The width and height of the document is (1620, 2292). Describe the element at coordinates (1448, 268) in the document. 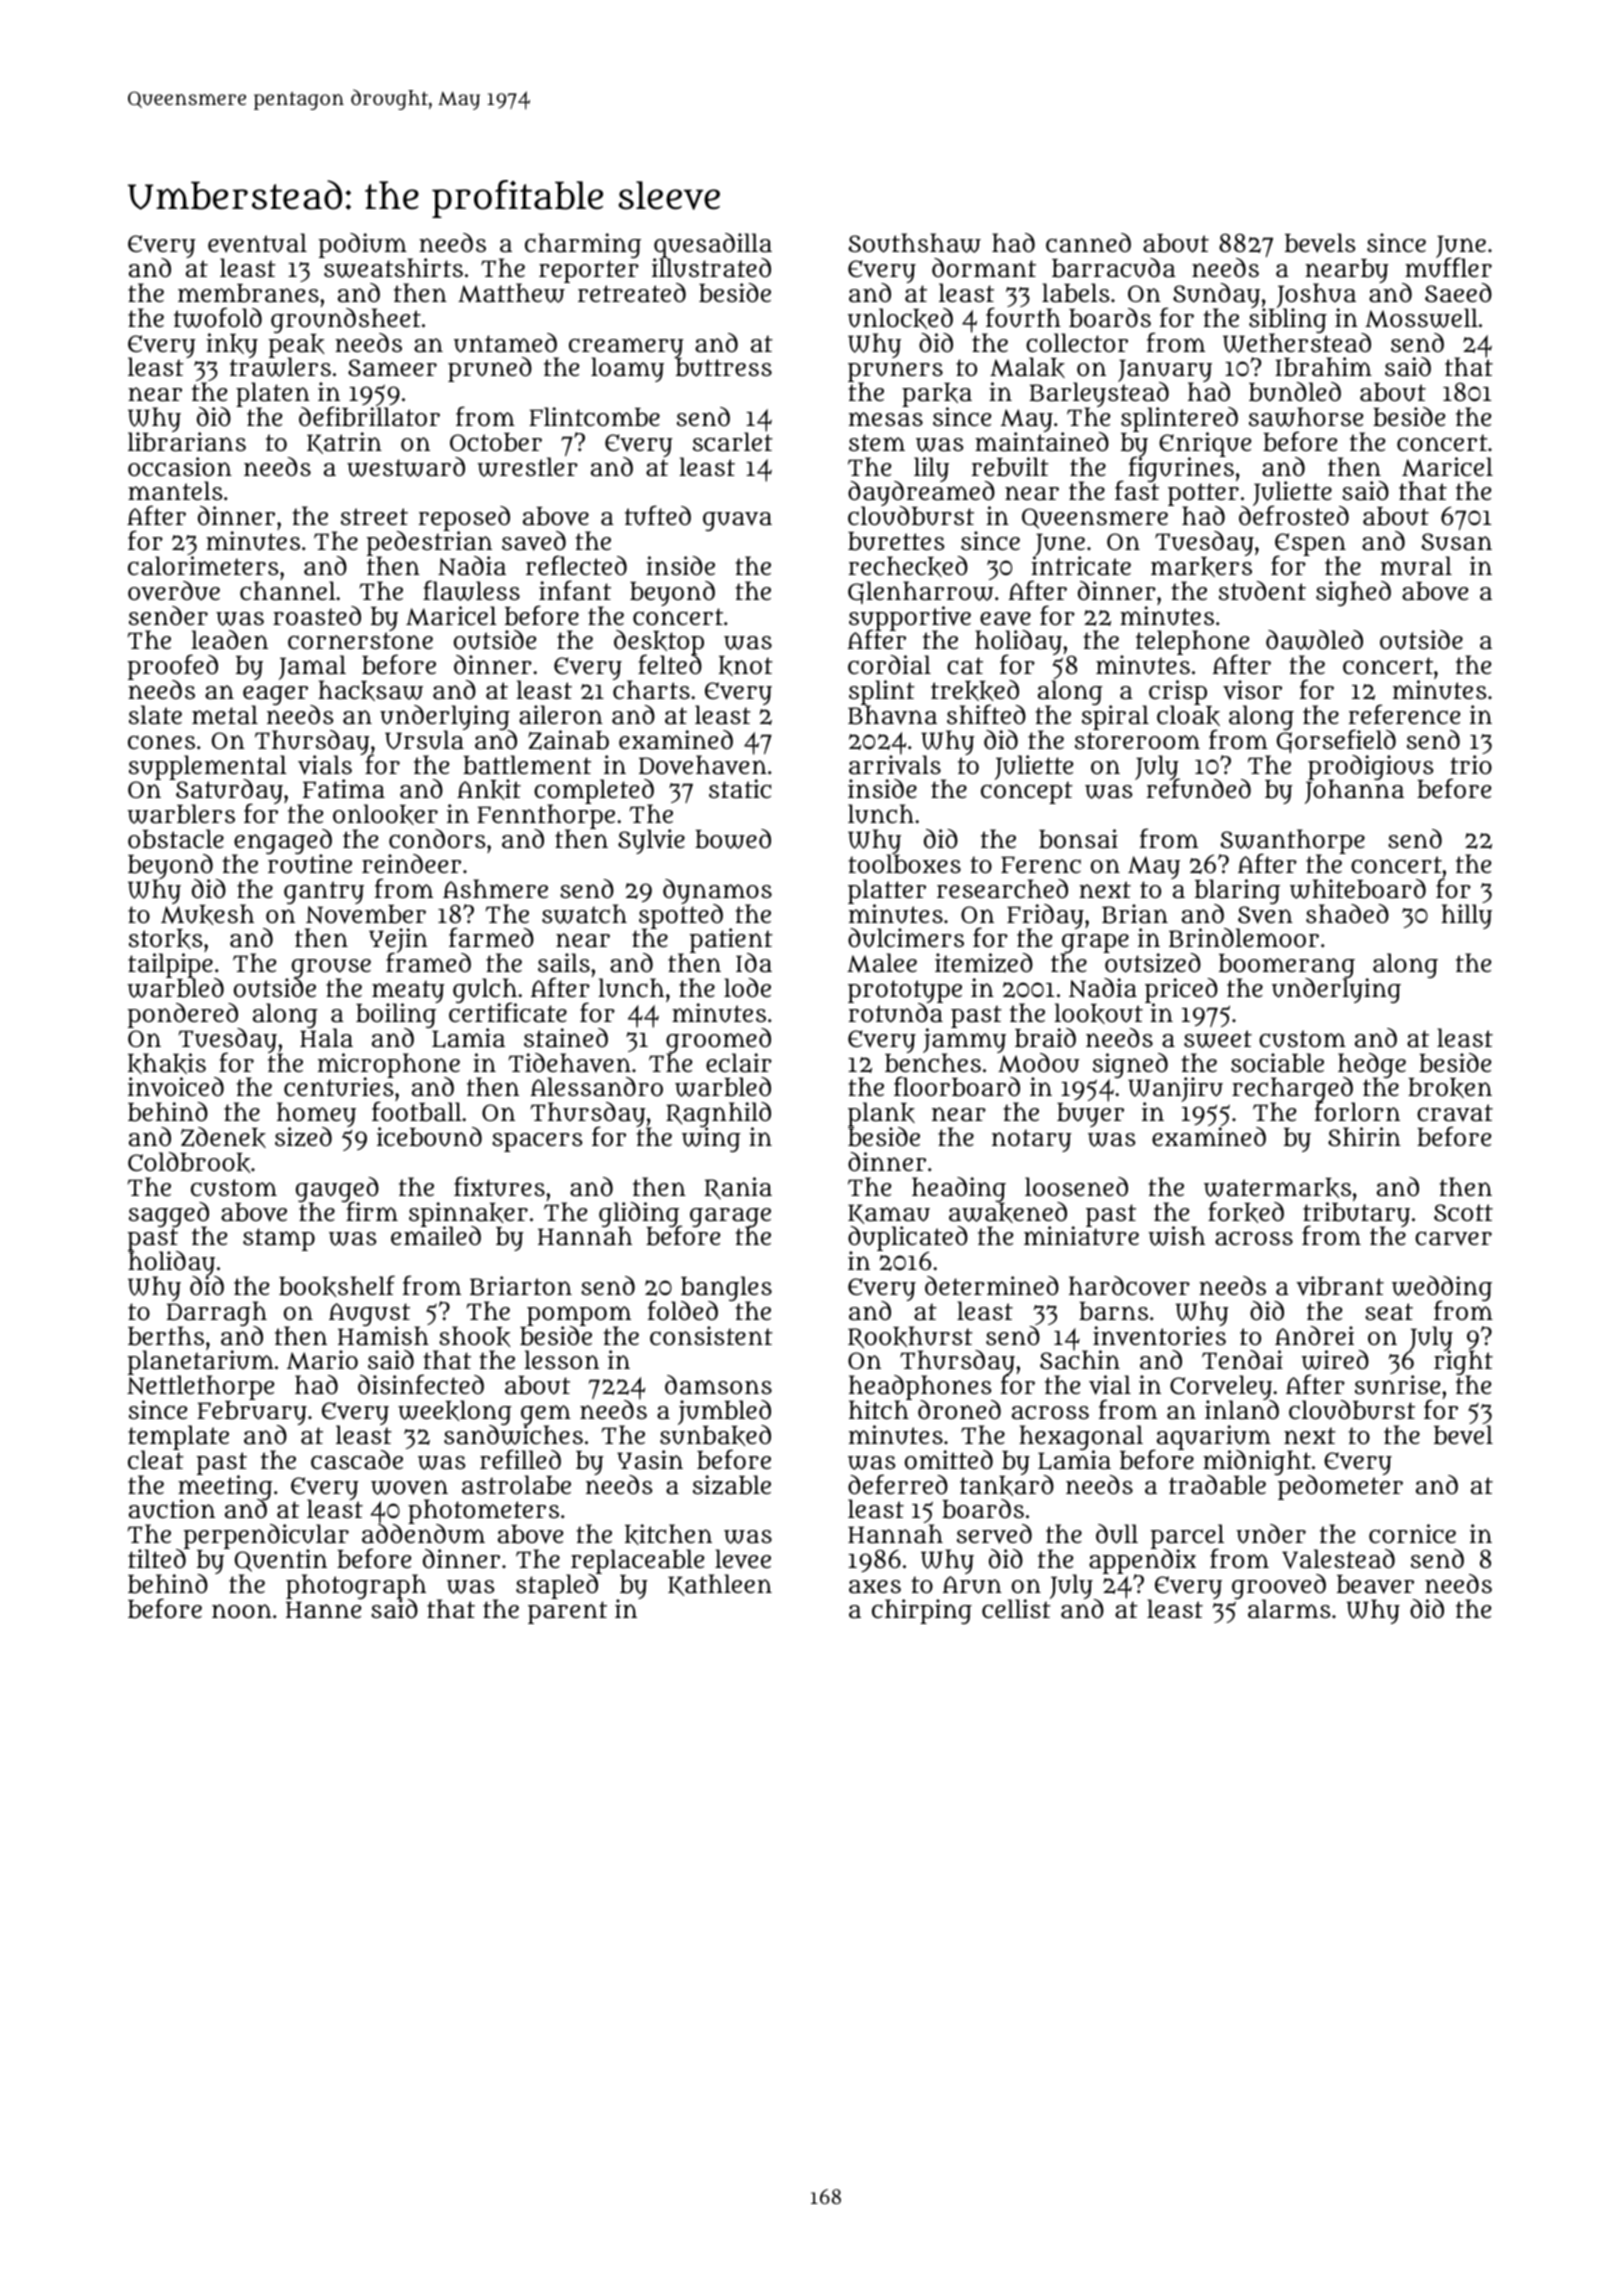

I see `muffler` at that location.
